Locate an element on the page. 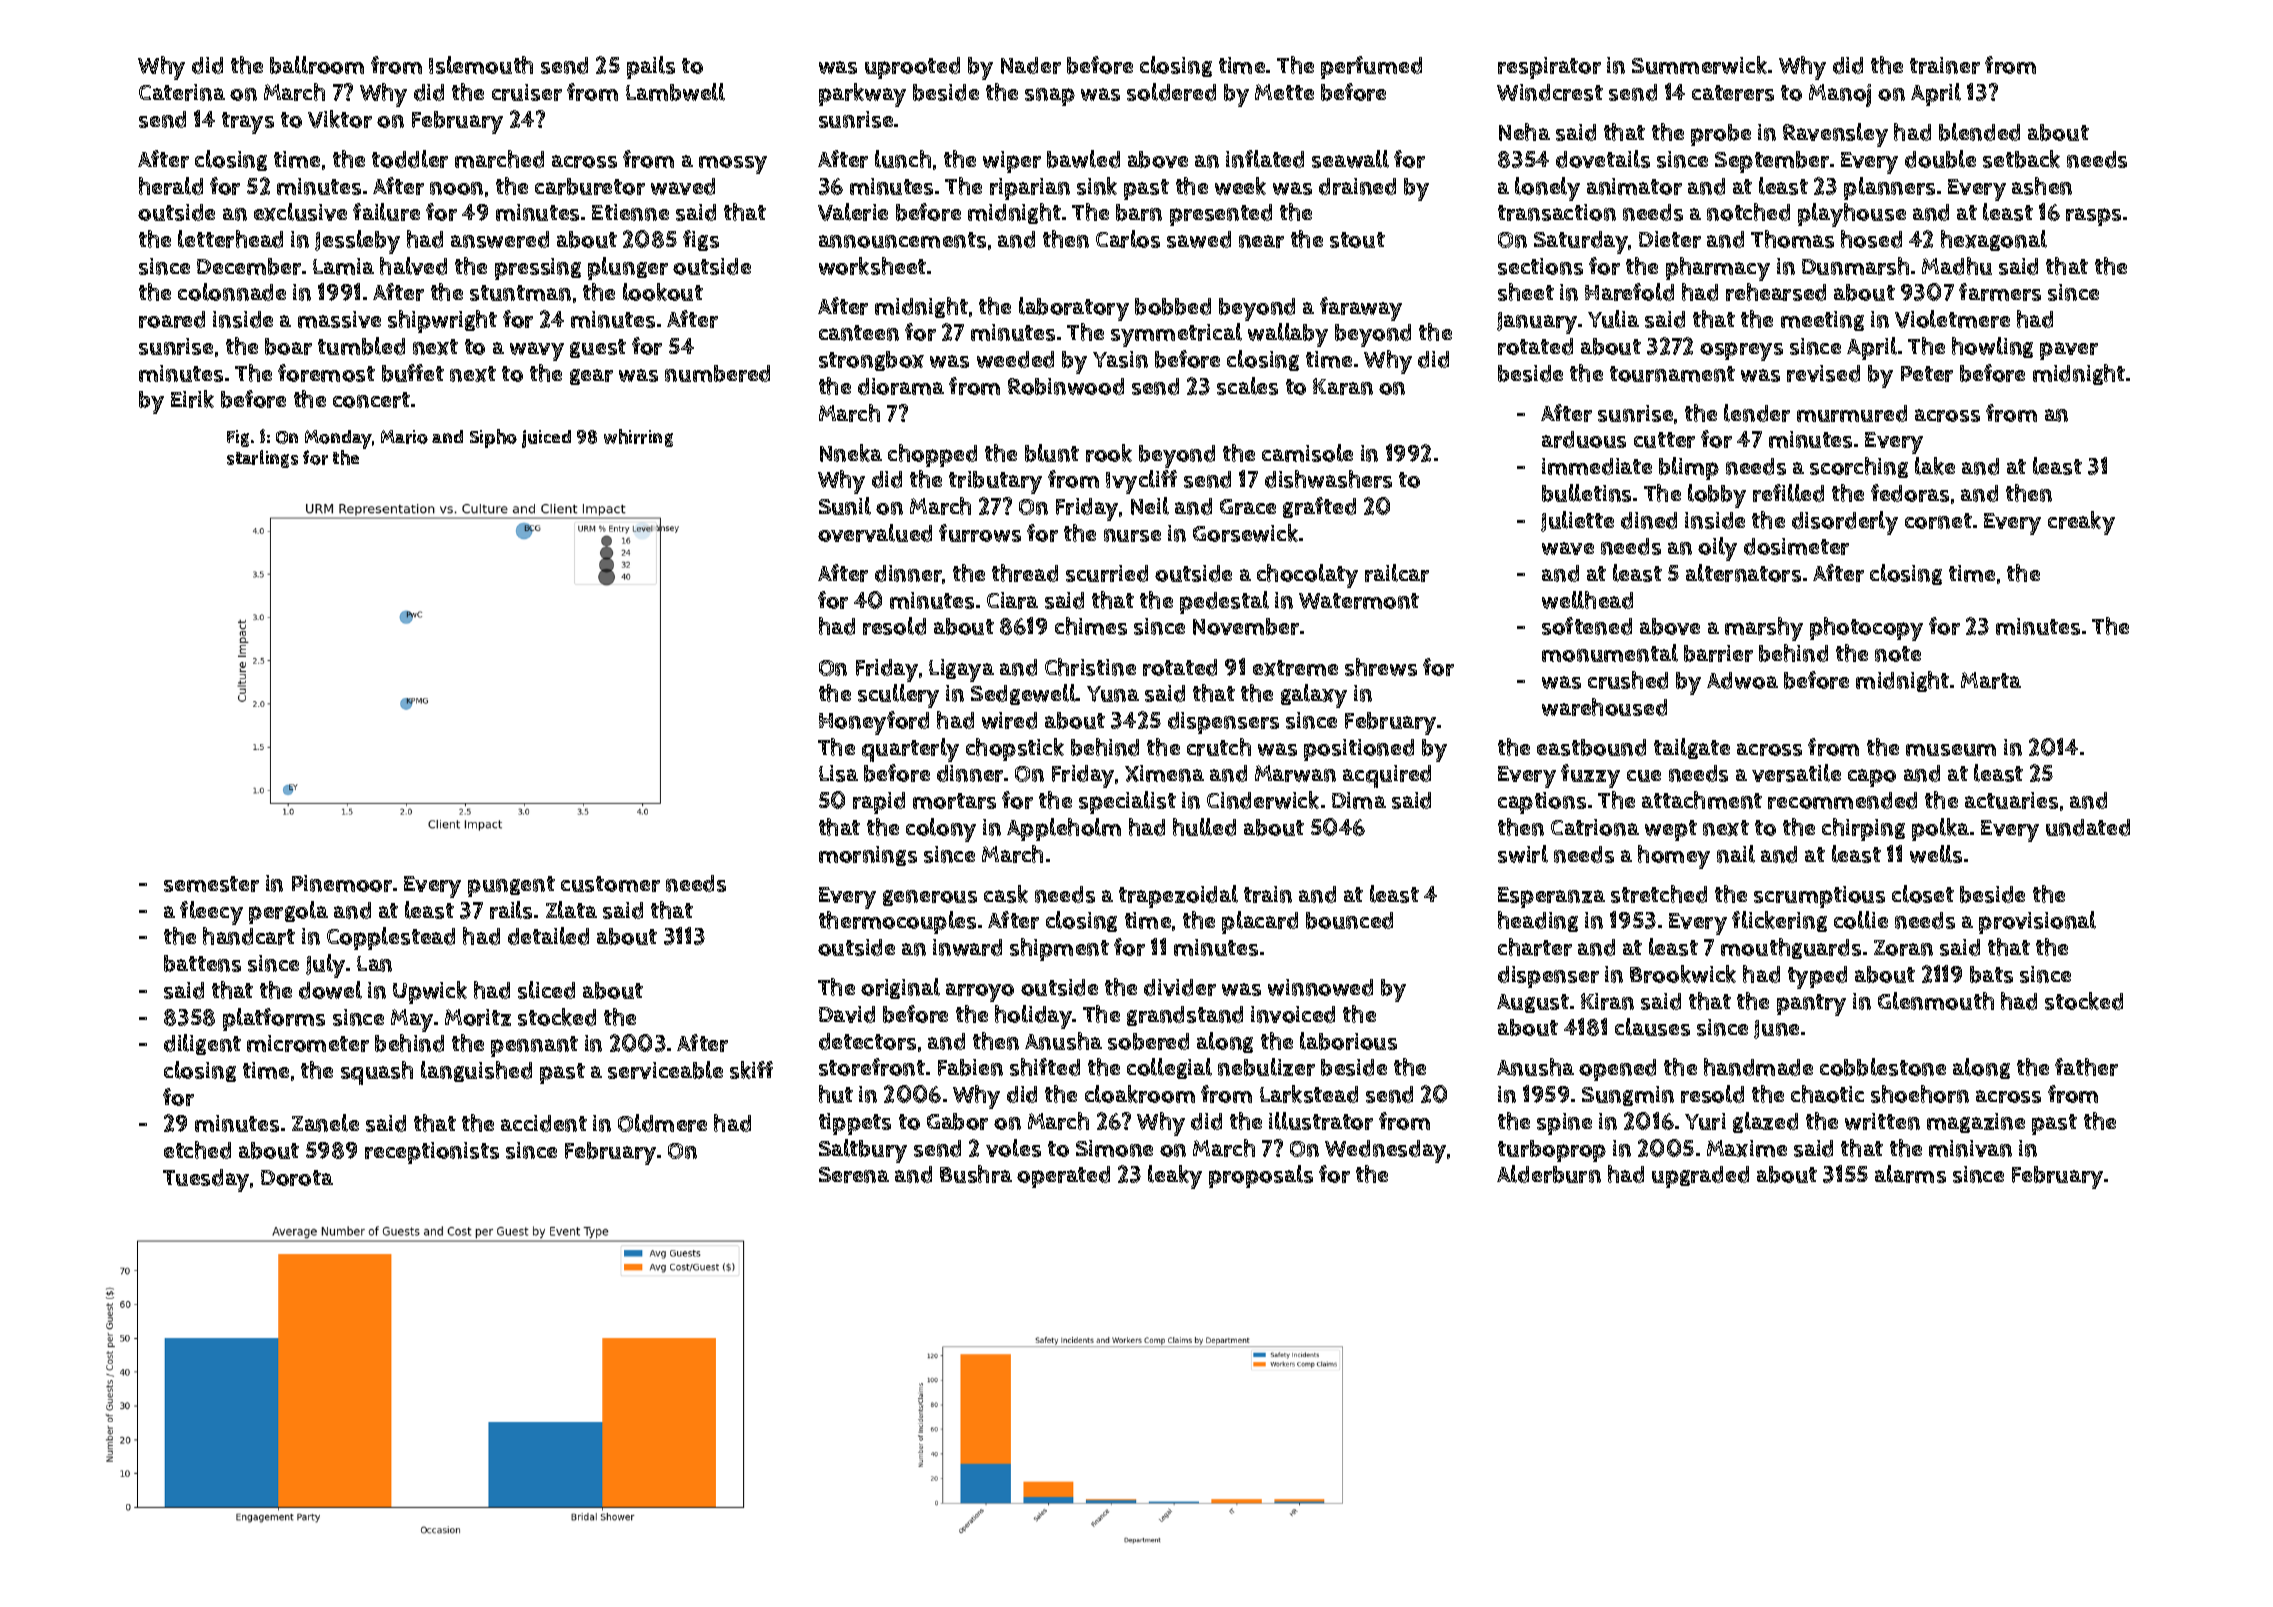 Image resolution: width=2273 pixels, height=1607 pixels. Sunil is located at coordinates (845, 506).
